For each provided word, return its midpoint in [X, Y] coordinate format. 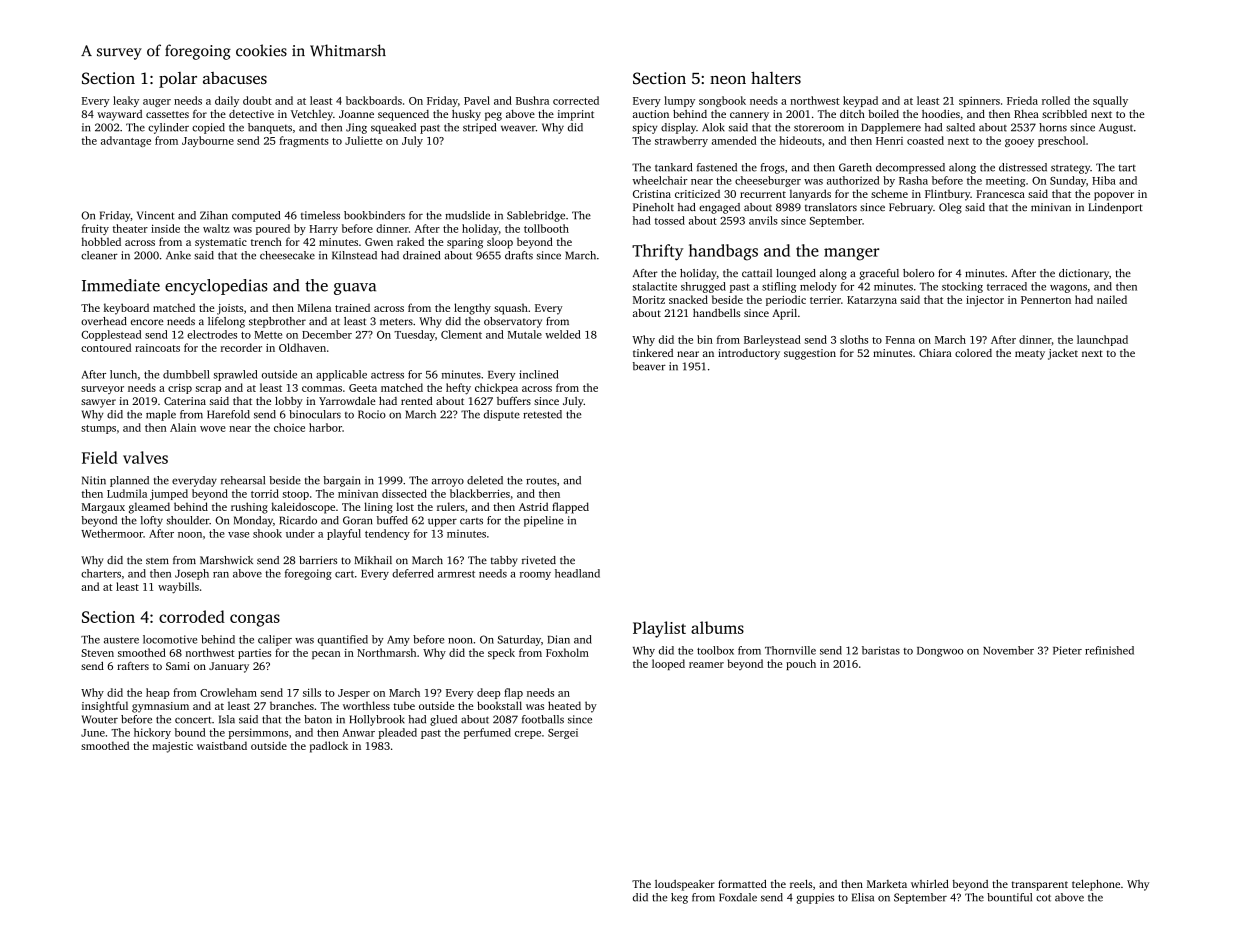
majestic [172, 747]
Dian [559, 639]
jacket [1063, 354]
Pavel [477, 100]
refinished [1109, 650]
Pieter [1067, 650]
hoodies [941, 114]
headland [577, 573]
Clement [461, 334]
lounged [796, 274]
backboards [374, 100]
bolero [918, 273]
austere [121, 640]
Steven [97, 653]
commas [322, 389]
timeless [320, 215]
